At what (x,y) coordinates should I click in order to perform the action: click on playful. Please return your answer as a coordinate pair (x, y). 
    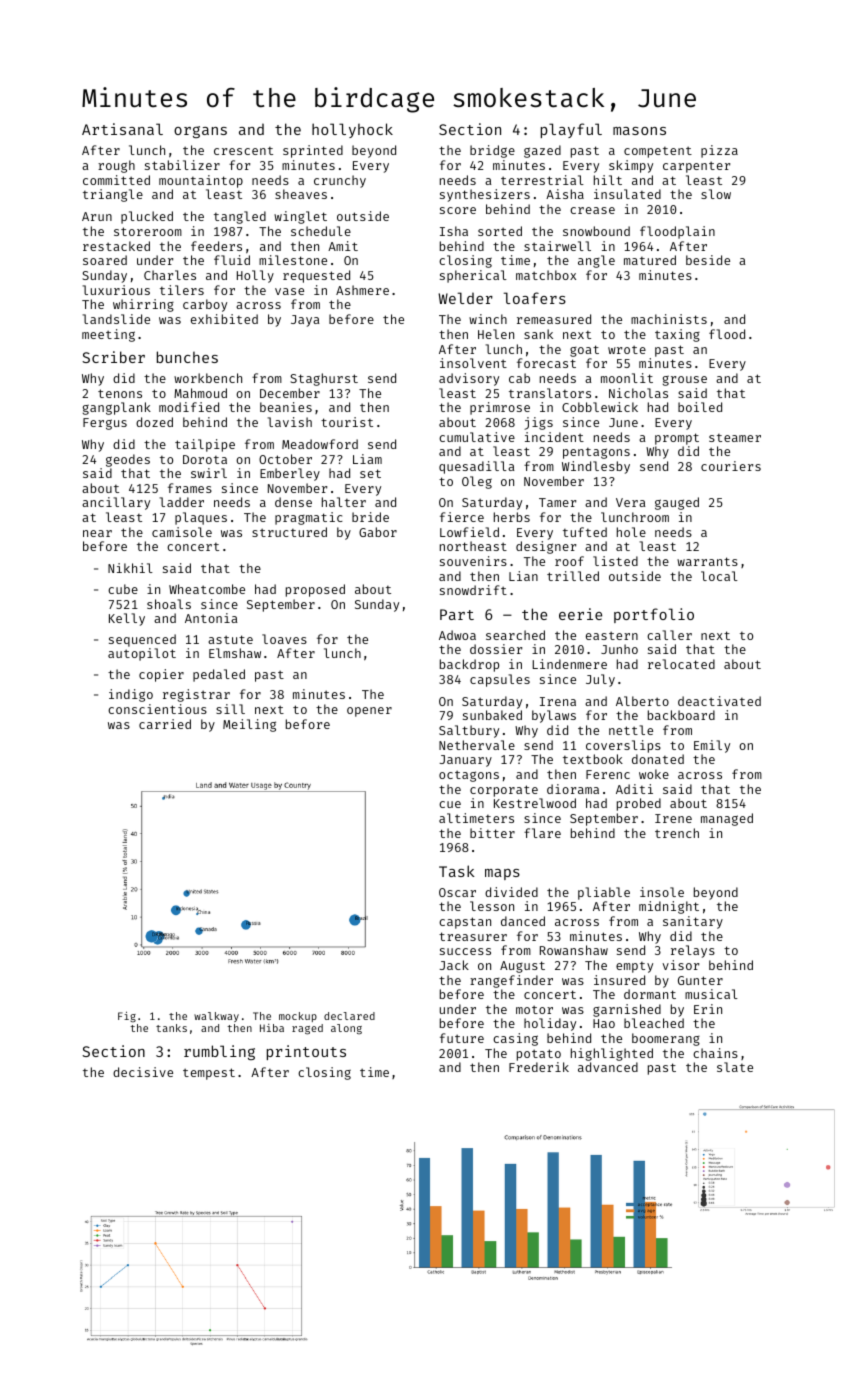
    Looking at the image, I should click on (571, 130).
